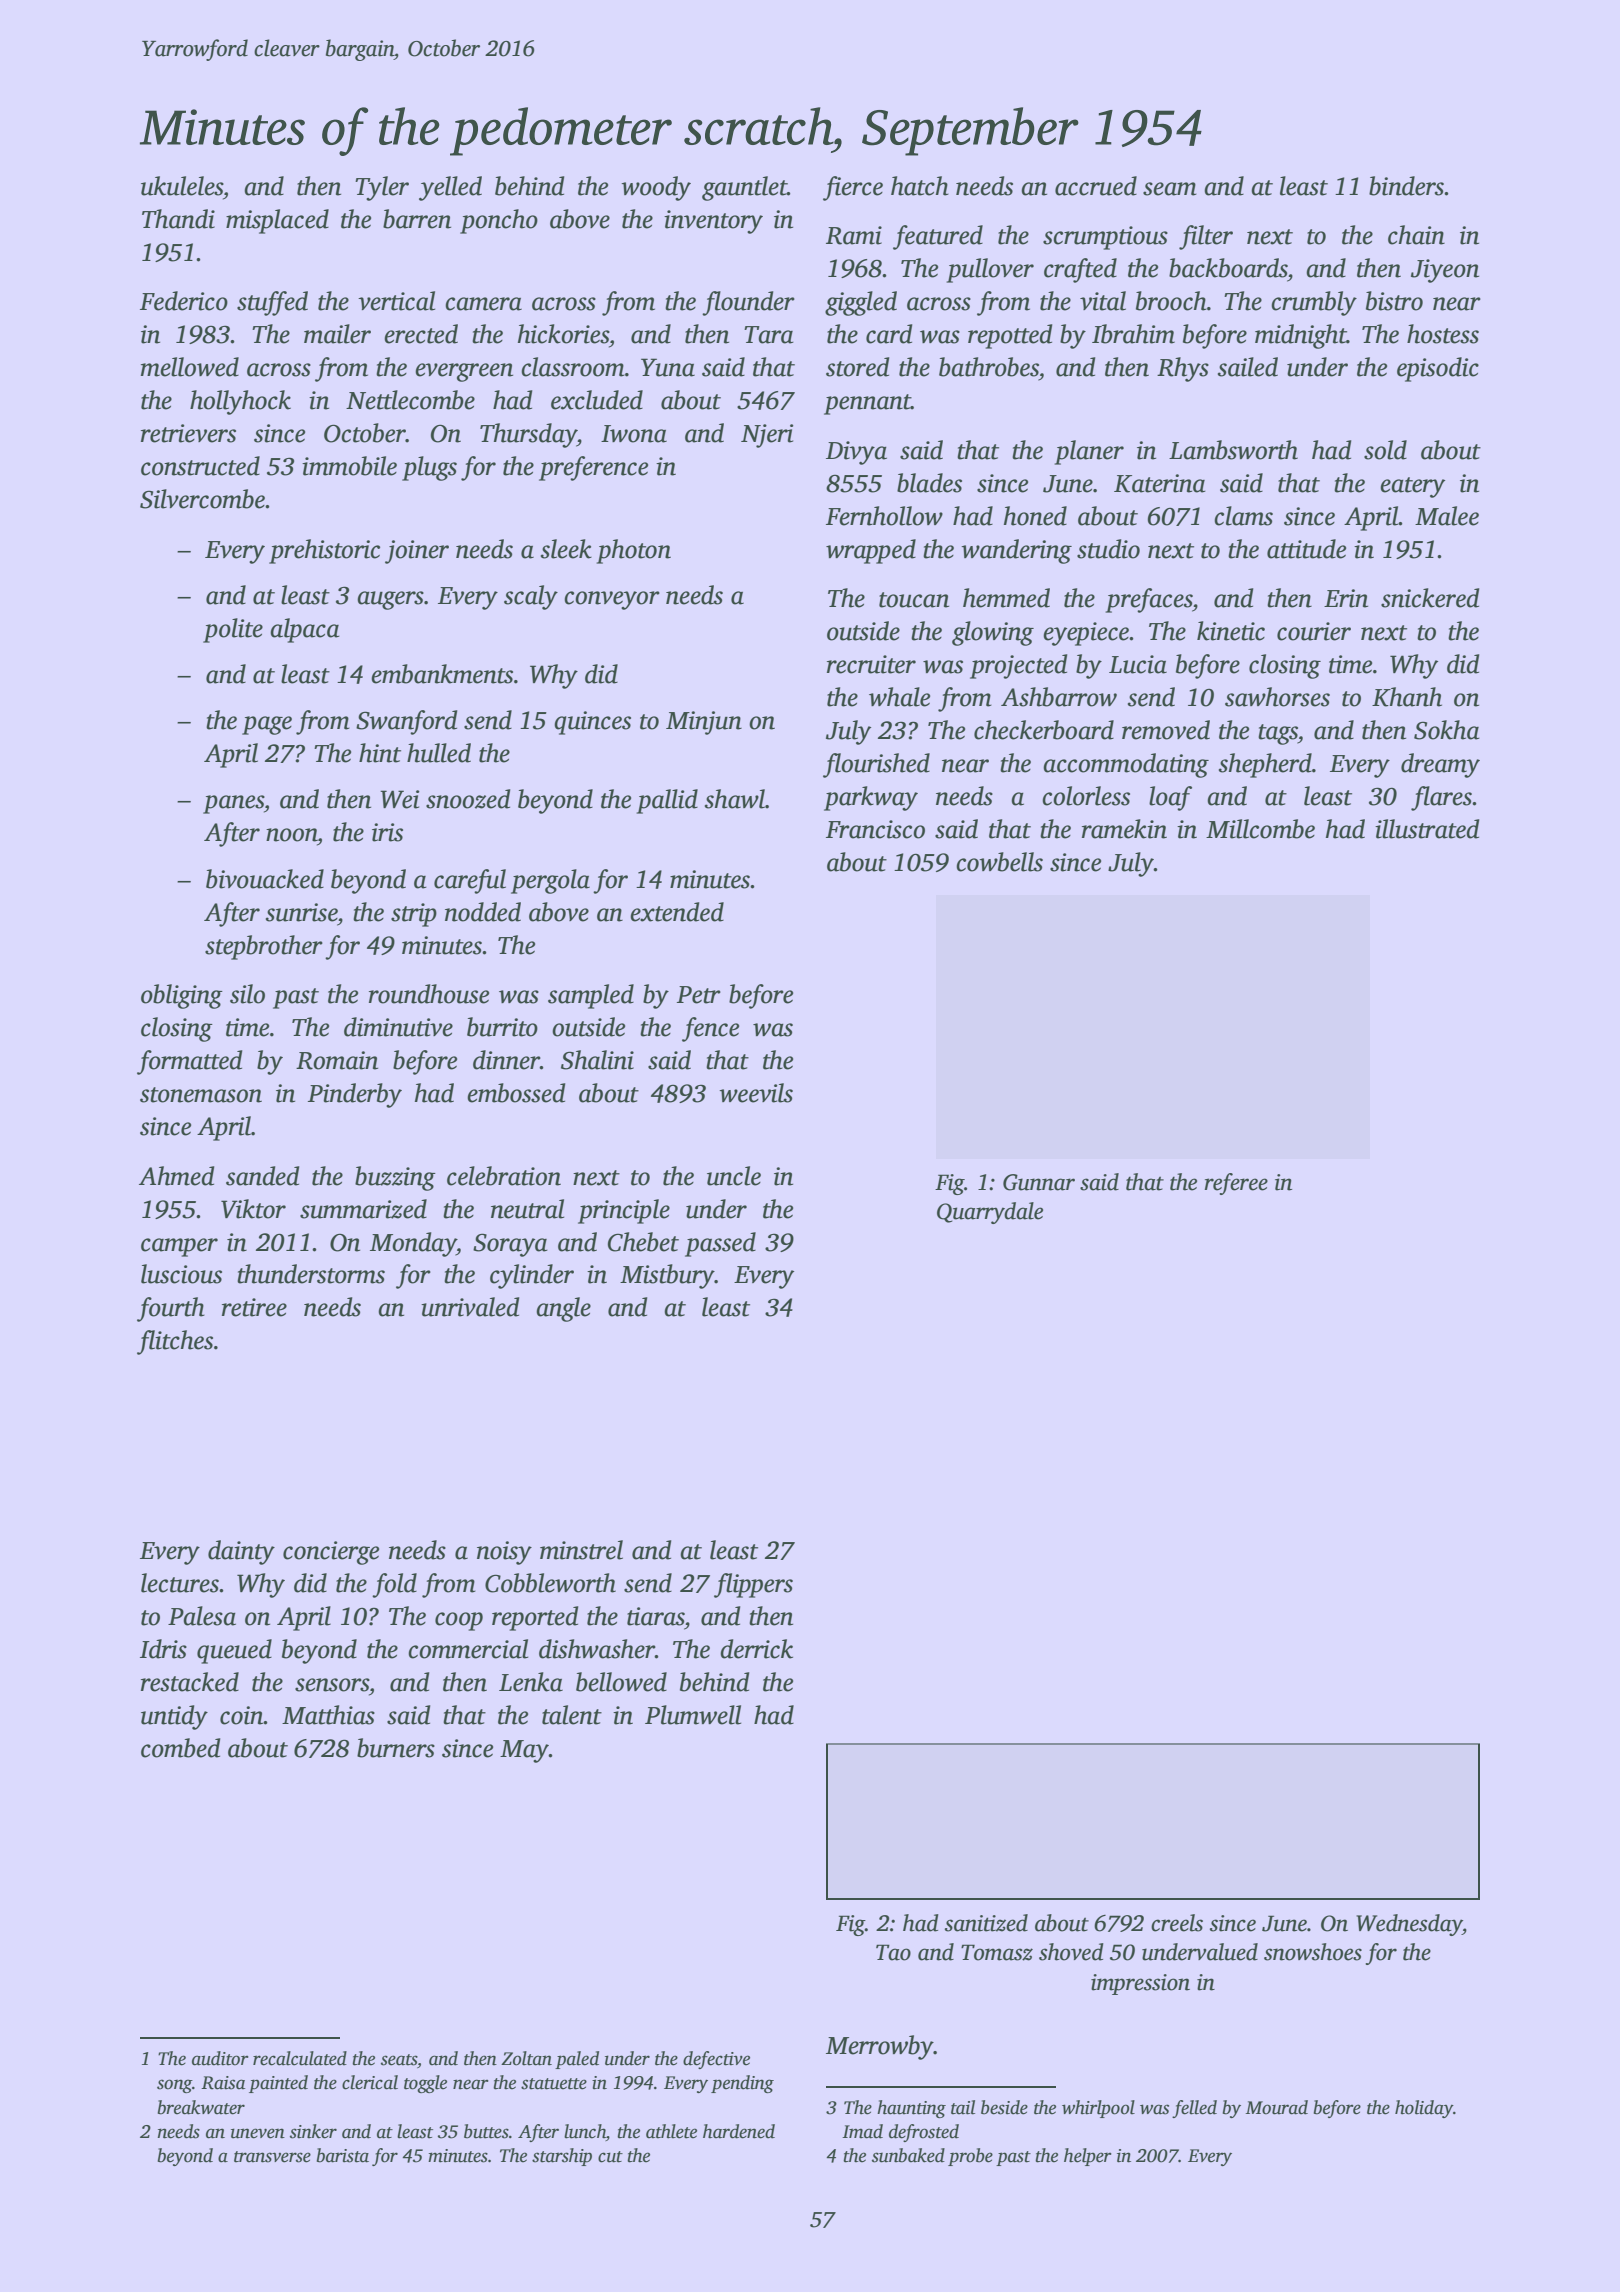 Image resolution: width=1620 pixels, height=2292 pixels. Describe the element at coordinates (342, 2155) in the image. I see `barista` at that location.
